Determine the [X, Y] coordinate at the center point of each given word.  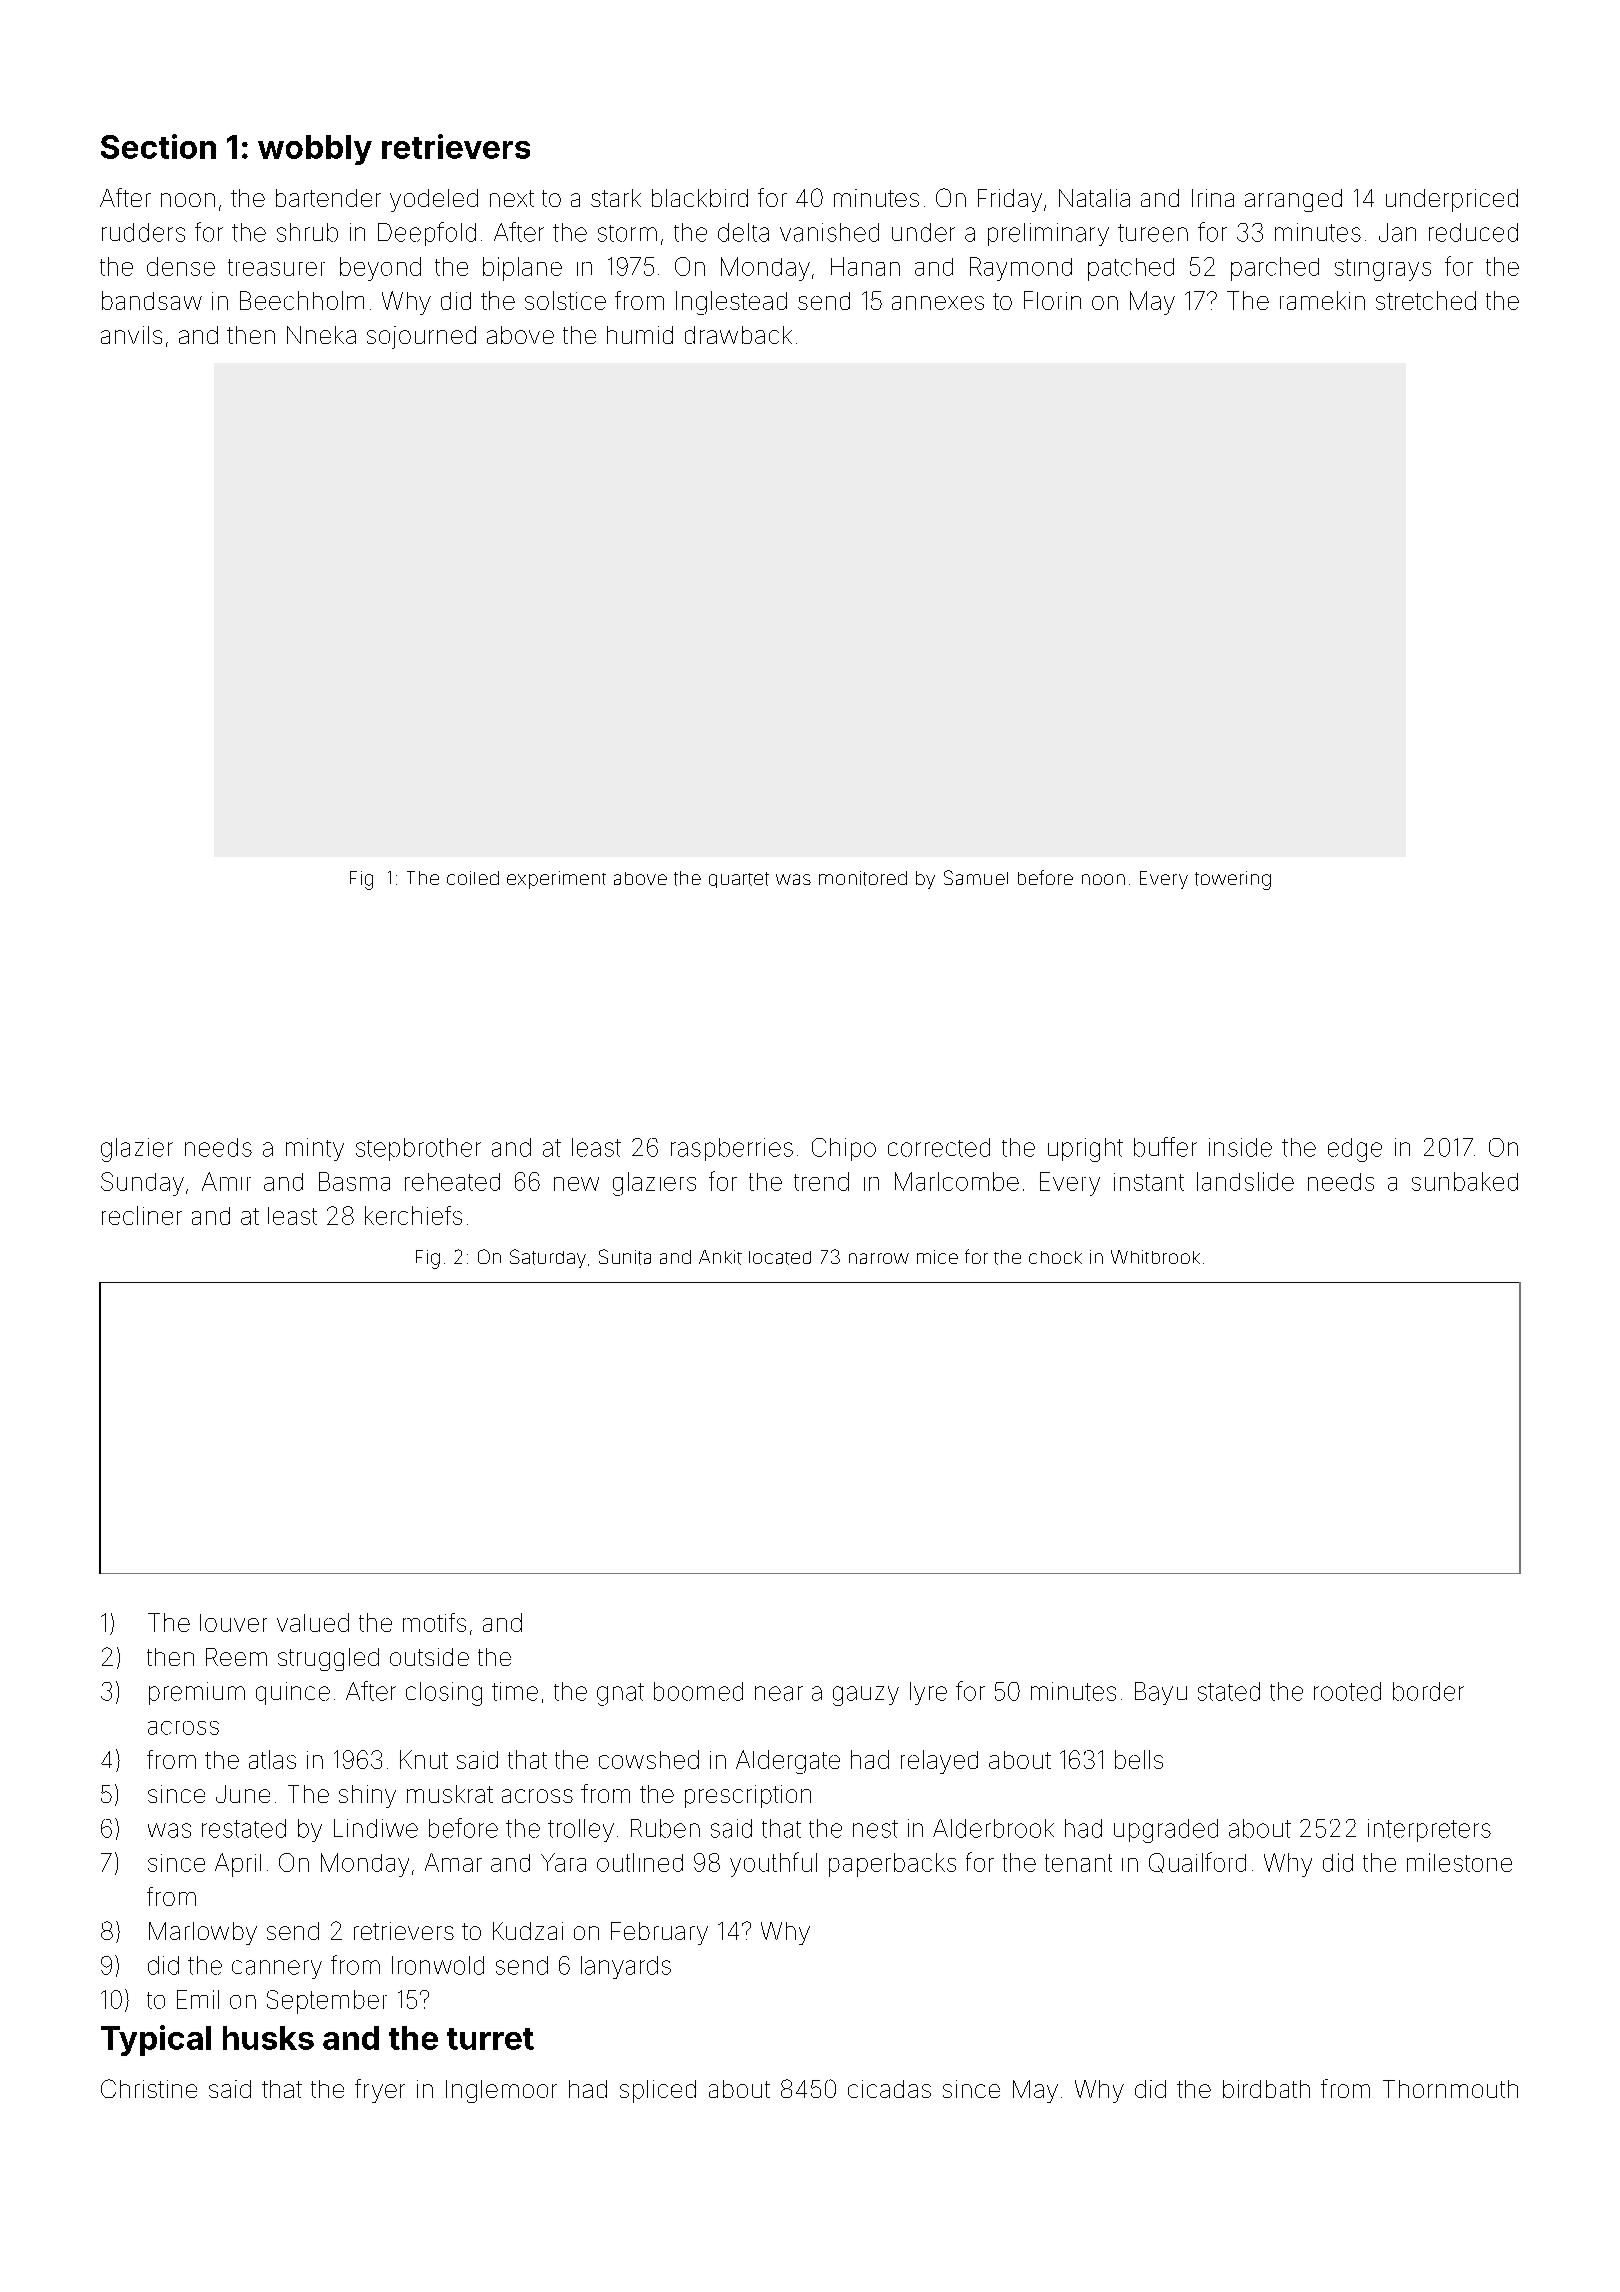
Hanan [865, 266]
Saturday [548, 1258]
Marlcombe [957, 1181]
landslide [1245, 1181]
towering [1233, 880]
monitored [863, 878]
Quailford [1197, 1862]
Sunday [142, 1184]
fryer [380, 2091]
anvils [131, 335]
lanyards [626, 1967]
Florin [1052, 300]
